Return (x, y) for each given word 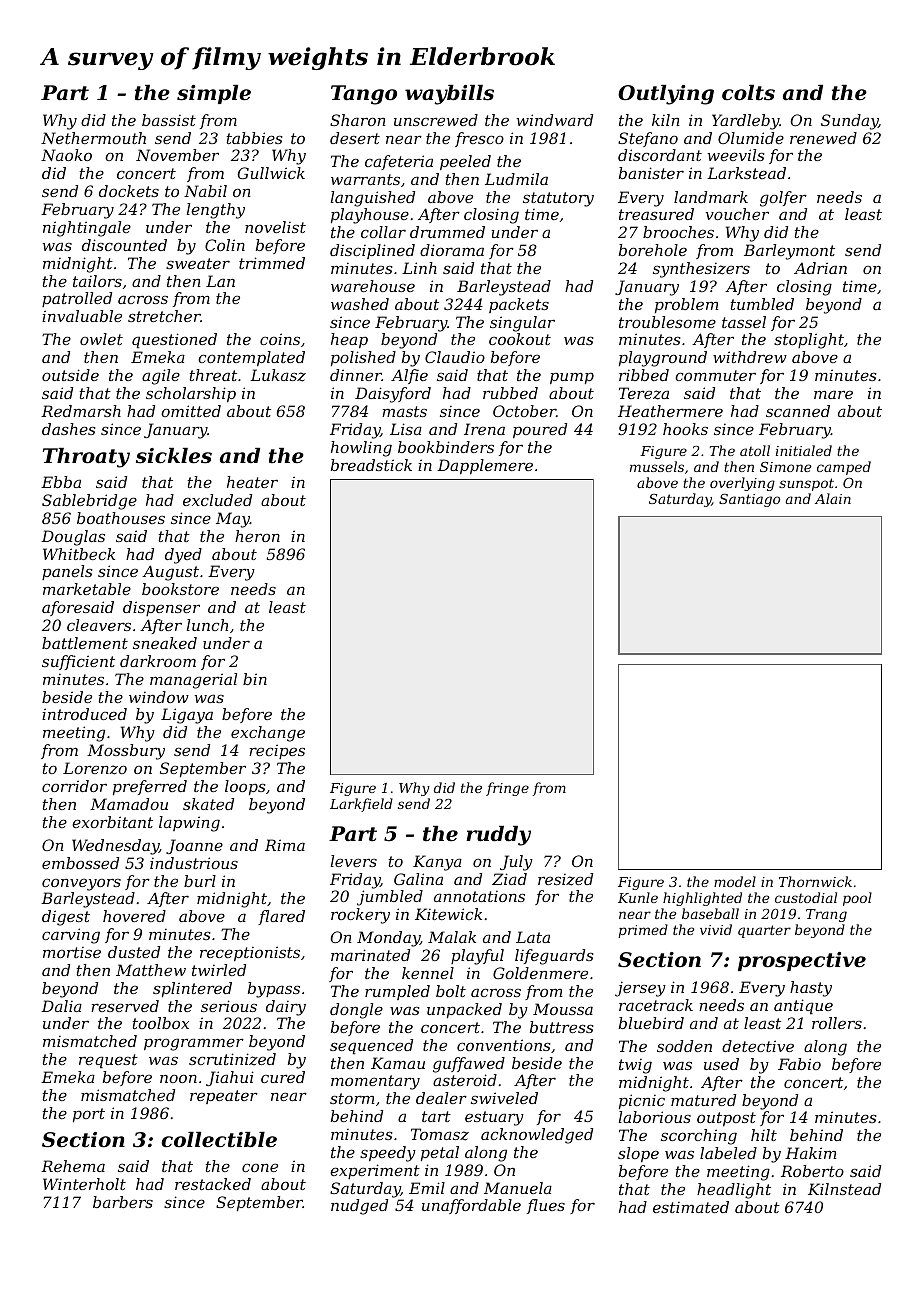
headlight (734, 1191)
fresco (479, 139)
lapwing (189, 824)
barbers (123, 1202)
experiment (375, 1171)
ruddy (498, 836)
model (735, 881)
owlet (101, 339)
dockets (129, 191)
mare (833, 394)
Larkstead (746, 173)
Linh (419, 268)
